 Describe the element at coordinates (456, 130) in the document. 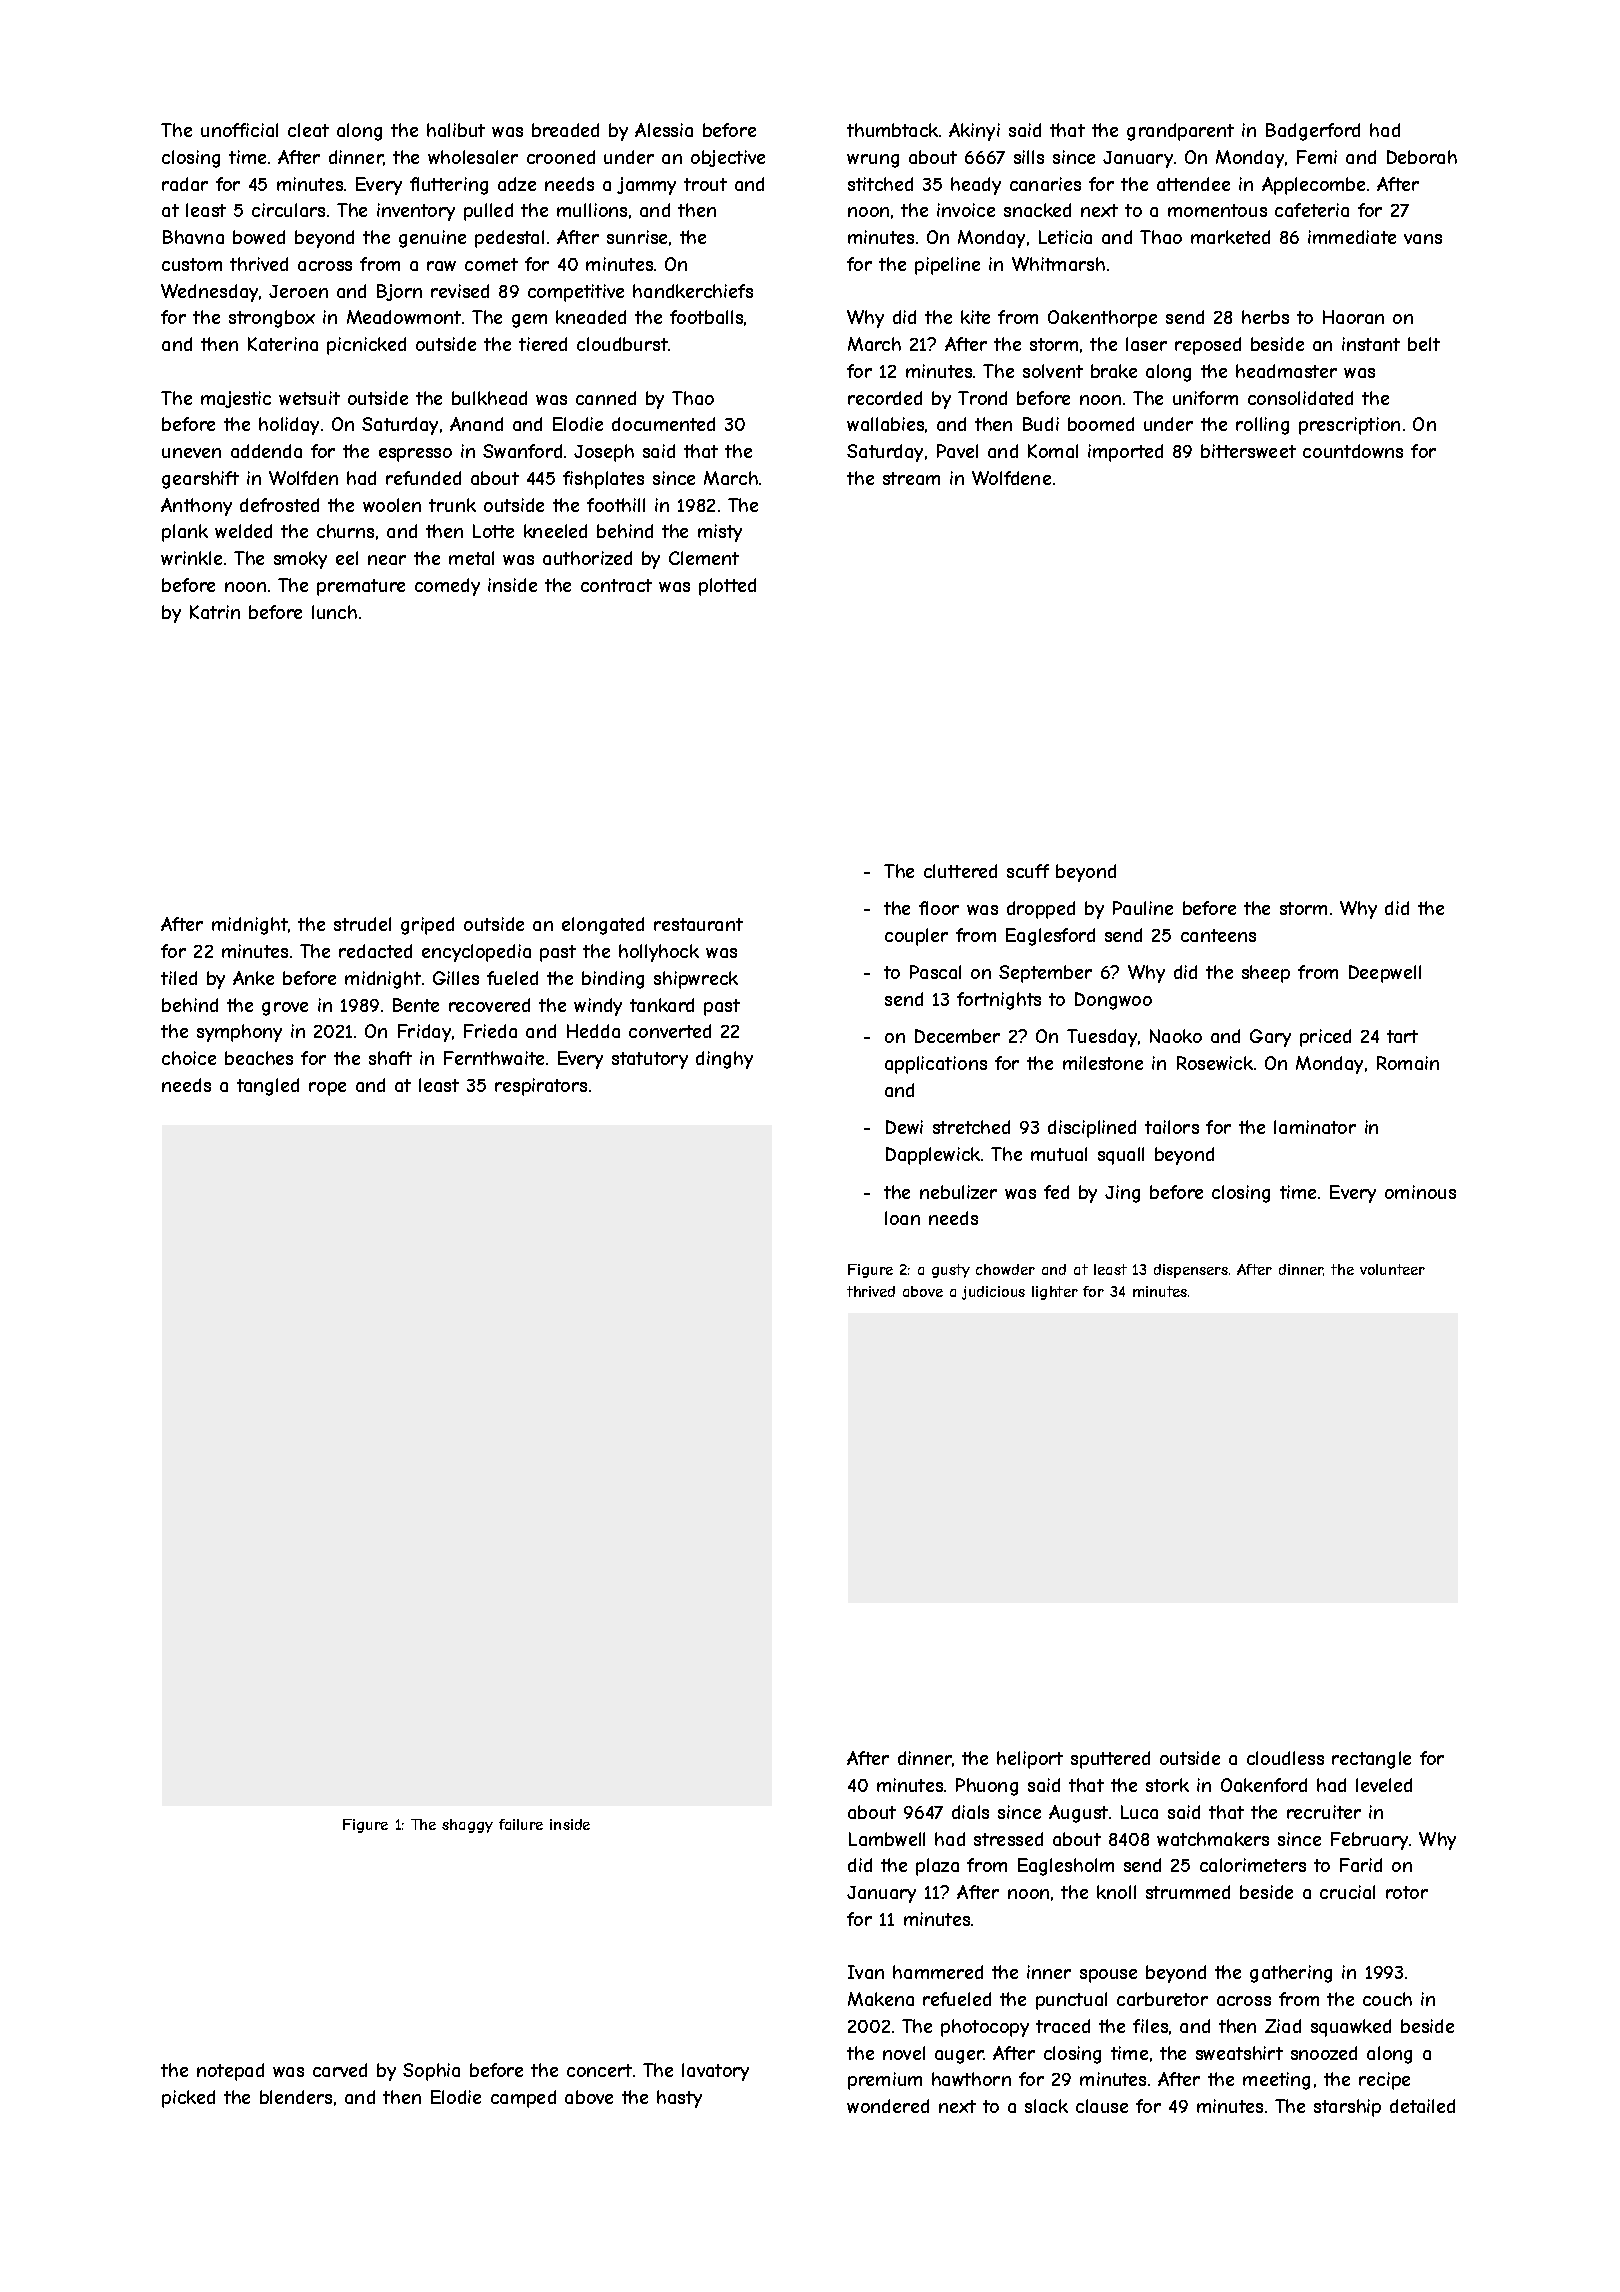

I see `halibut` at that location.
